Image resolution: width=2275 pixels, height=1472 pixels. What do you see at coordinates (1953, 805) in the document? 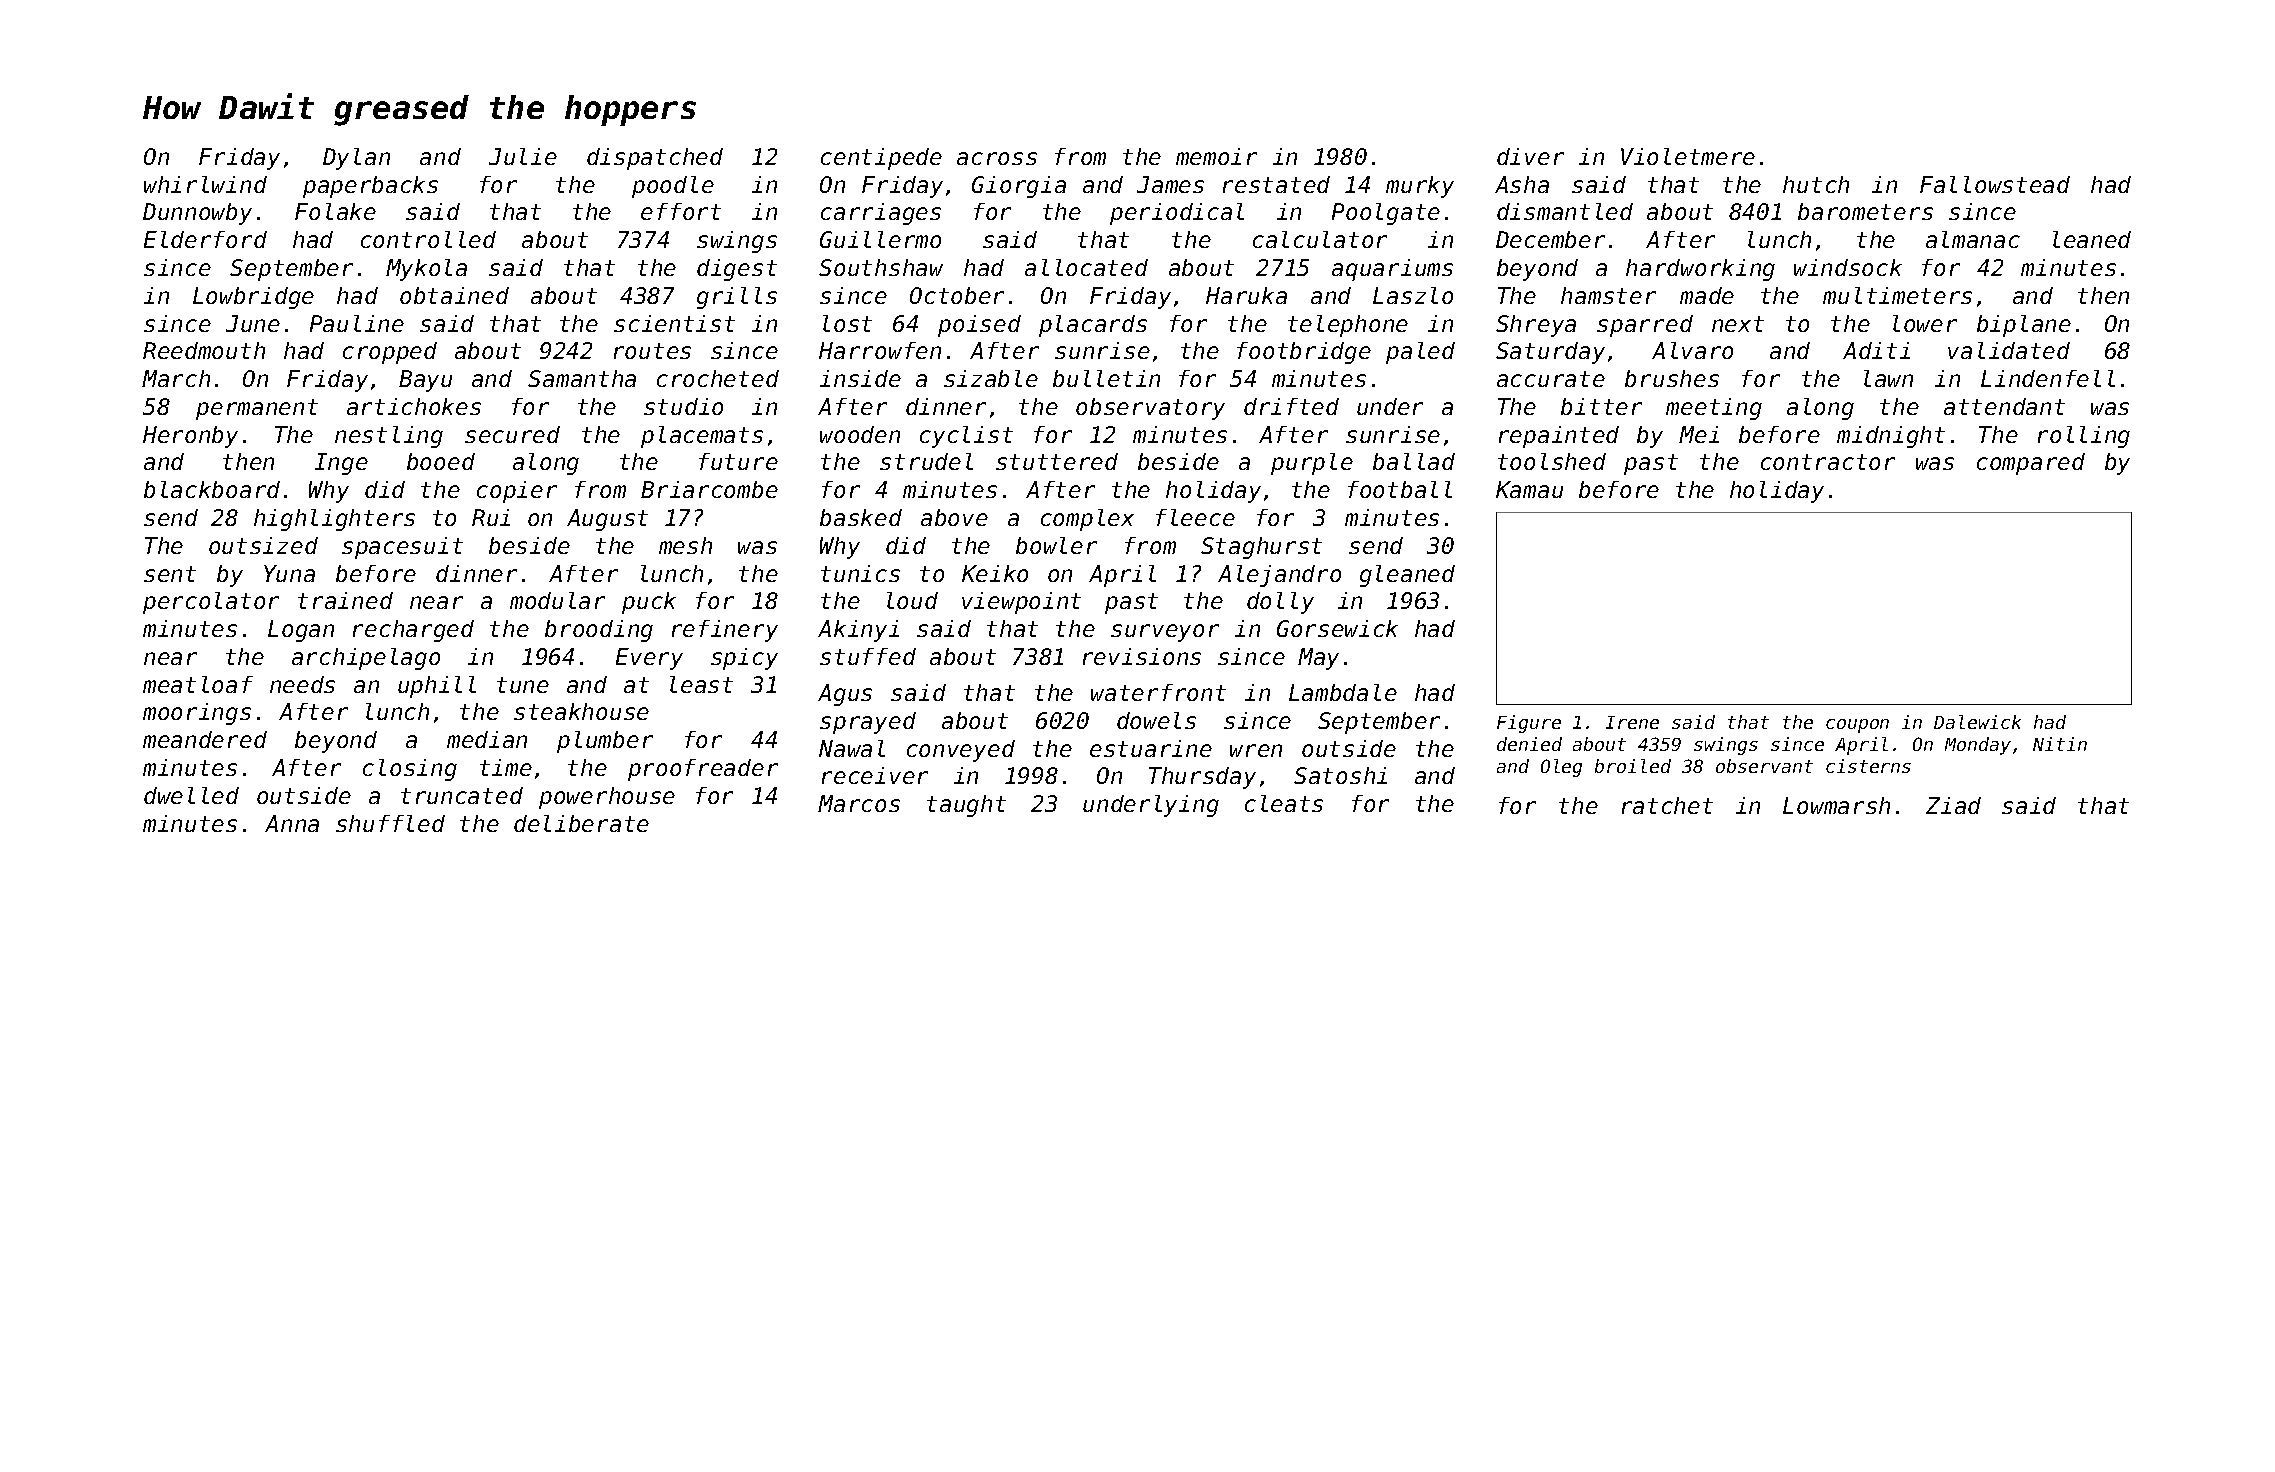
I see `Ziad` at bounding box center [1953, 805].
